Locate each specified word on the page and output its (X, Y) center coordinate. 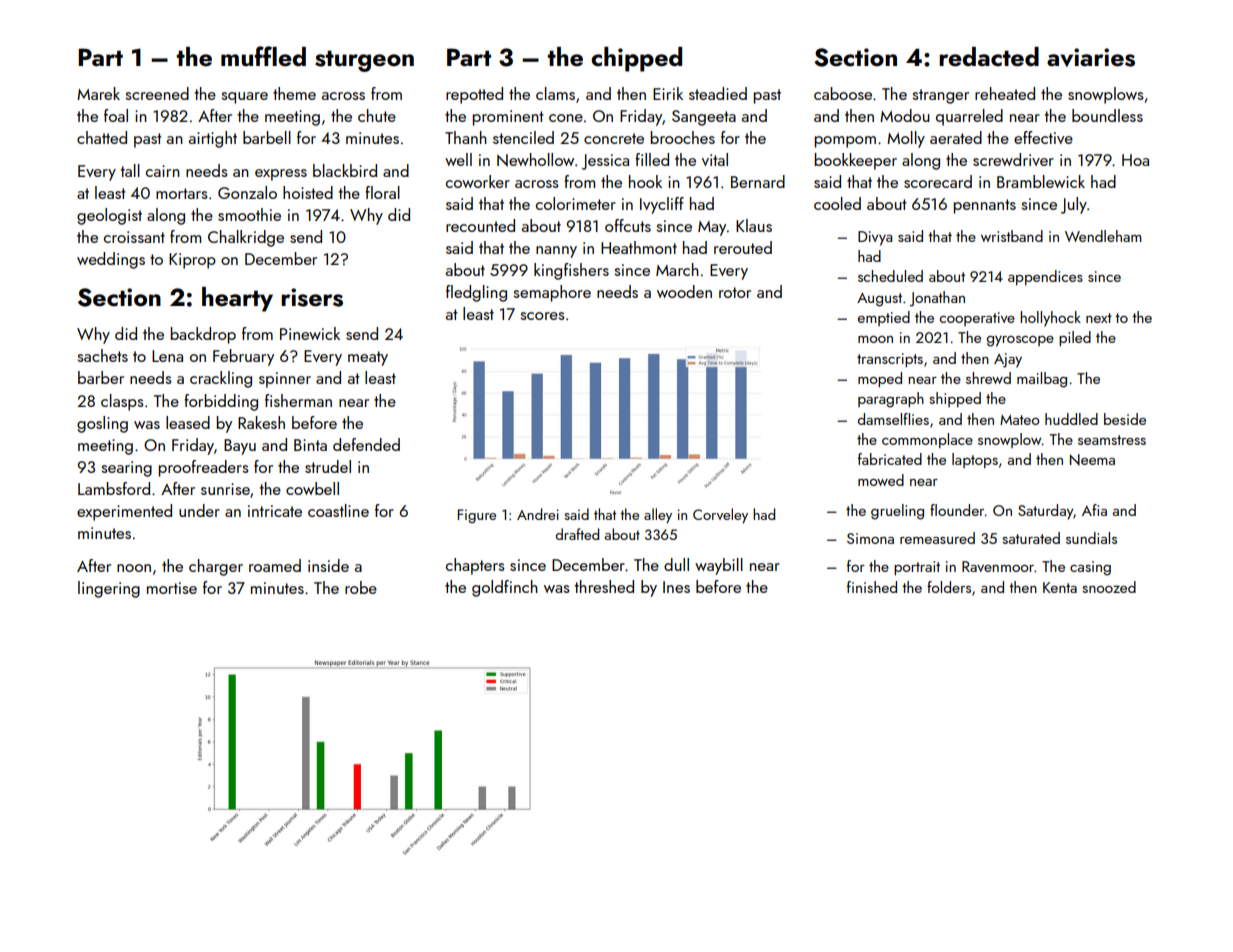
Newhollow (535, 160)
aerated (956, 137)
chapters (475, 566)
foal (116, 115)
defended (366, 444)
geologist (109, 216)
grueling (897, 512)
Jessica (605, 162)
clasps (122, 402)
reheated (1005, 93)
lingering (109, 589)
